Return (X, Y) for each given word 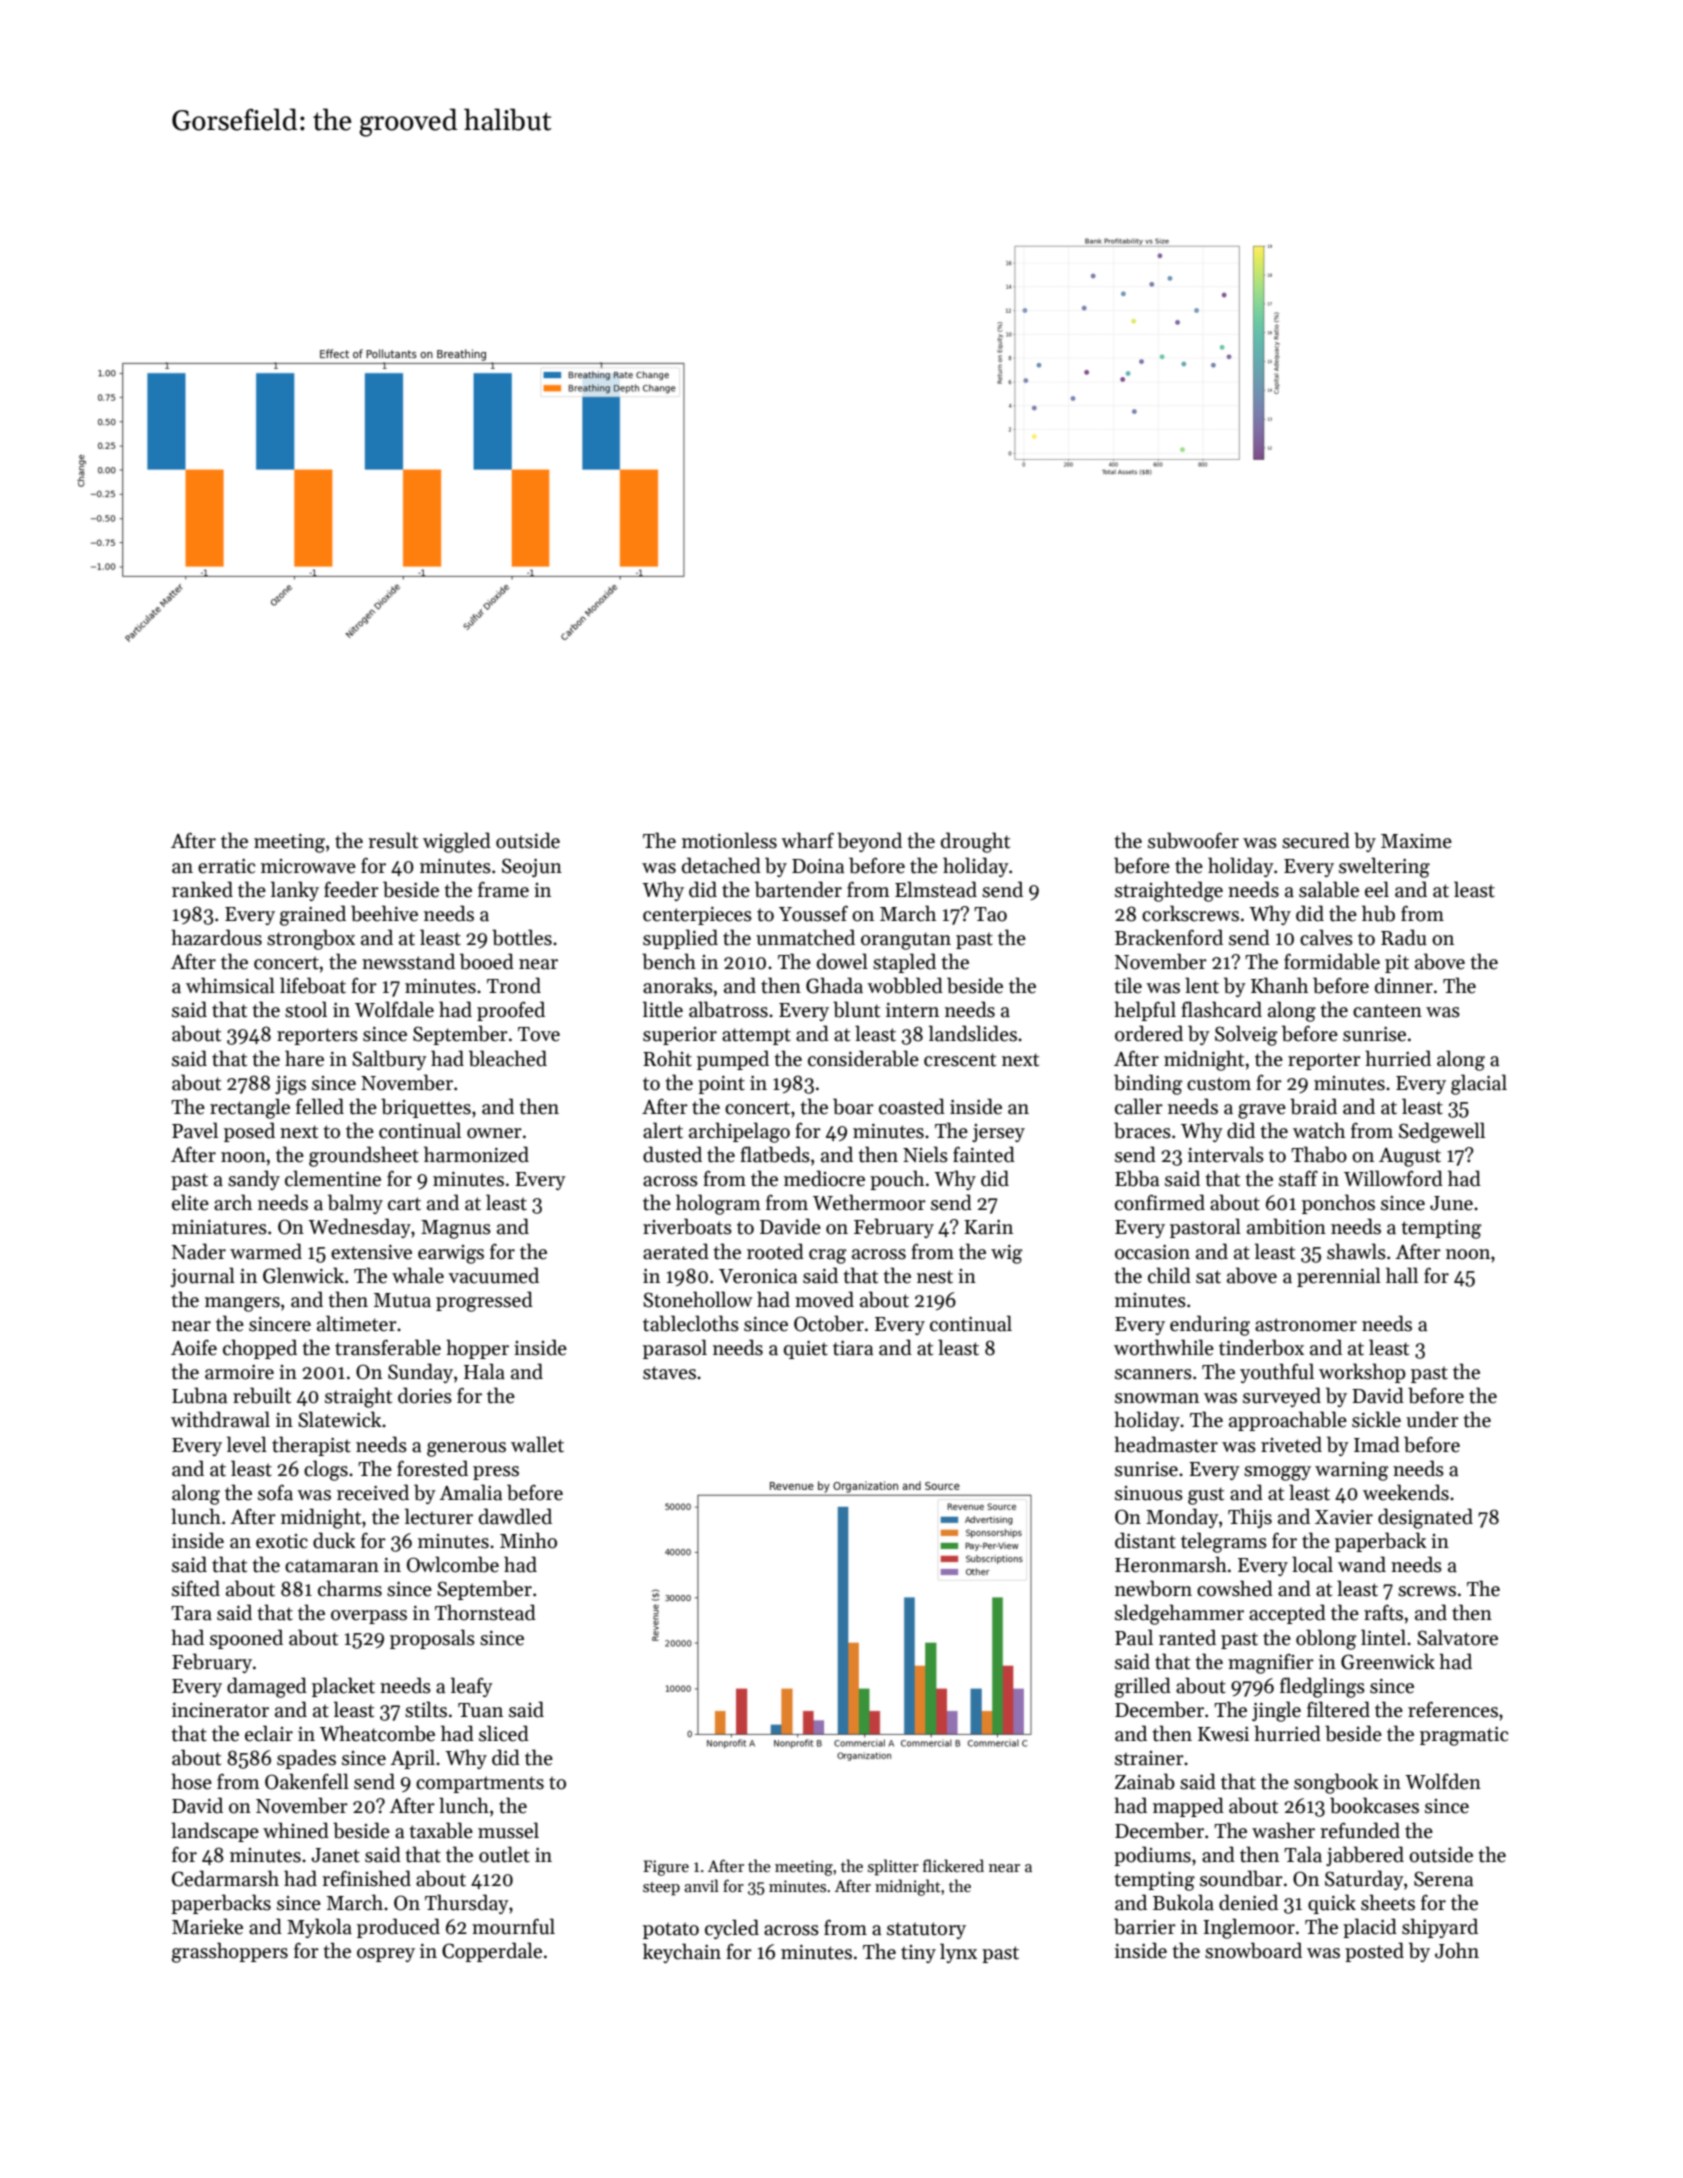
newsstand (408, 961)
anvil (701, 1885)
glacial (1479, 1084)
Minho (528, 1540)
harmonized (476, 1154)
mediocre (824, 1178)
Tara (191, 1613)
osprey (386, 1955)
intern (912, 1010)
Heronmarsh (1171, 1564)
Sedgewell (1442, 1132)
